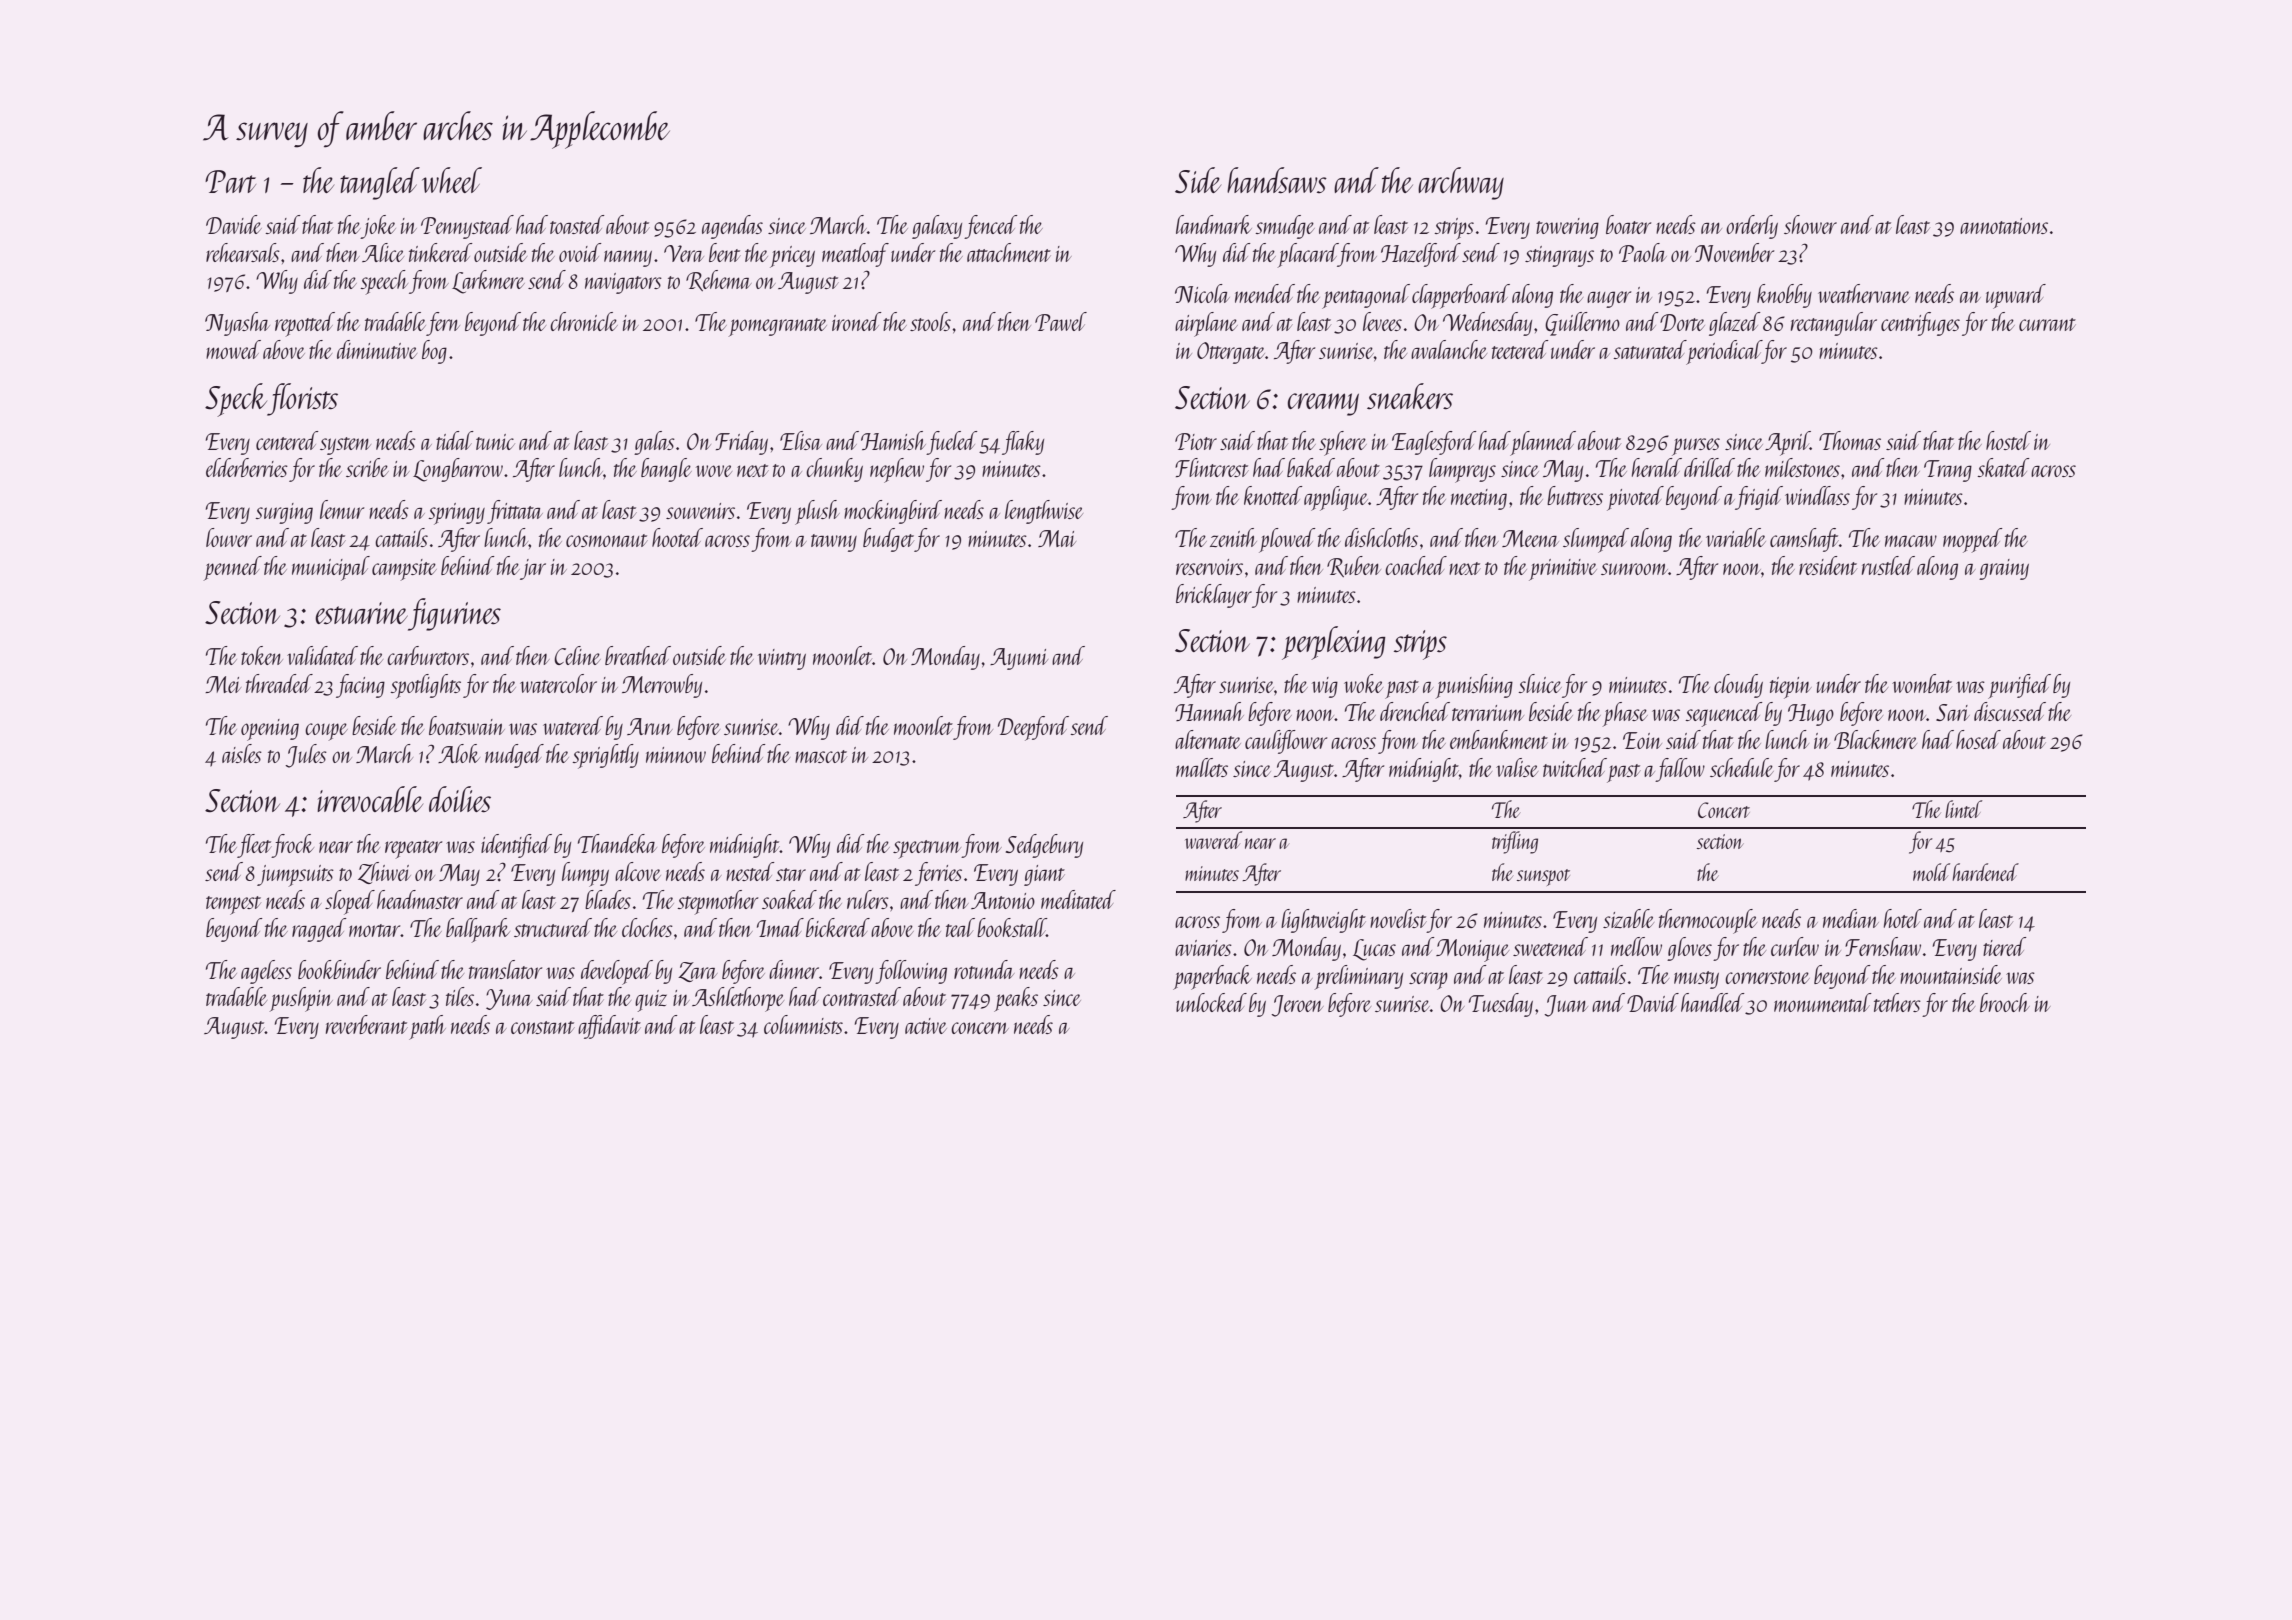 The height and width of the screenshot is (1620, 2292). What do you see at coordinates (223, 684) in the screenshot?
I see `Mei` at bounding box center [223, 684].
